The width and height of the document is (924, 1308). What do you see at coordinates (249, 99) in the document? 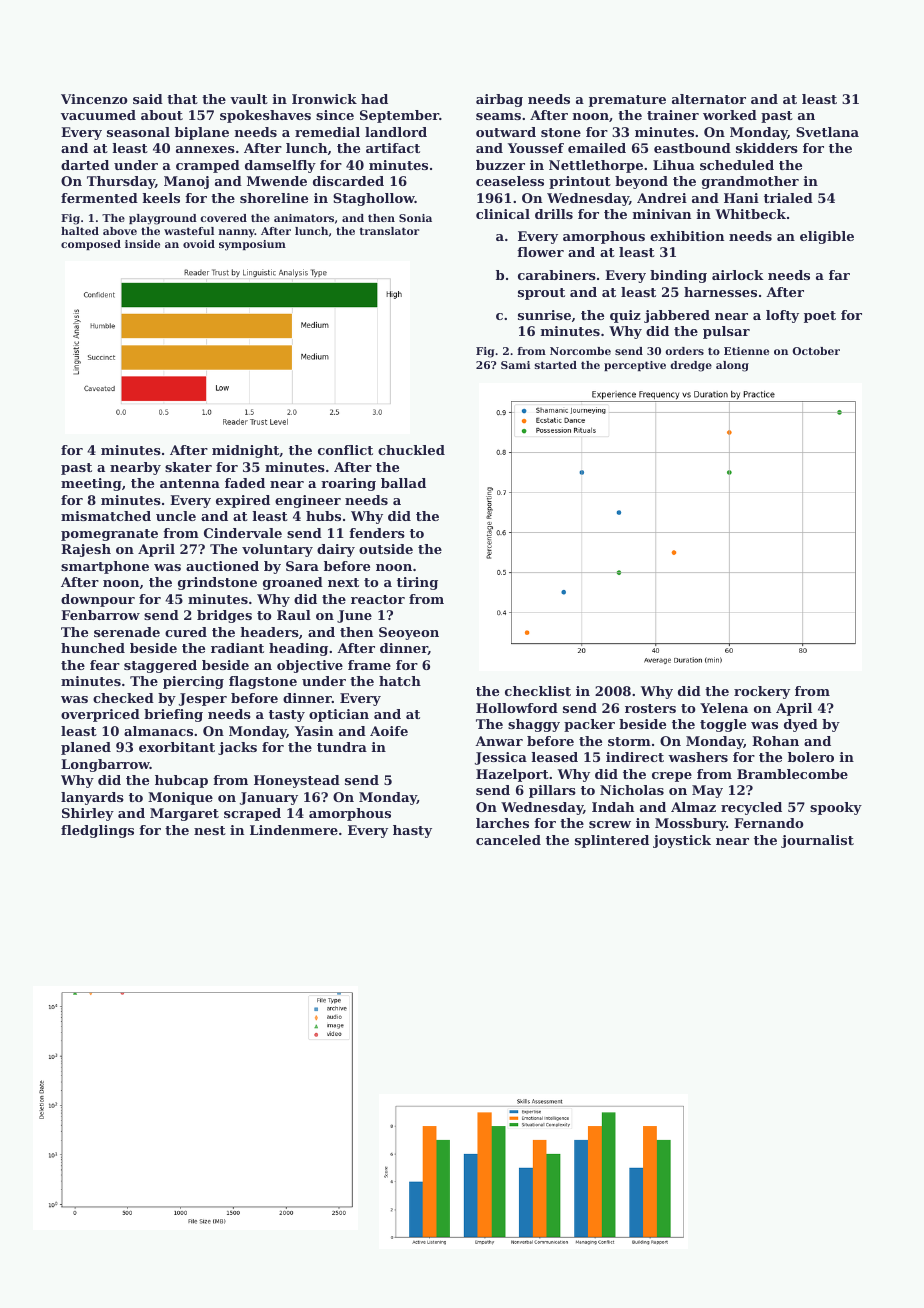
I see `vault` at bounding box center [249, 99].
